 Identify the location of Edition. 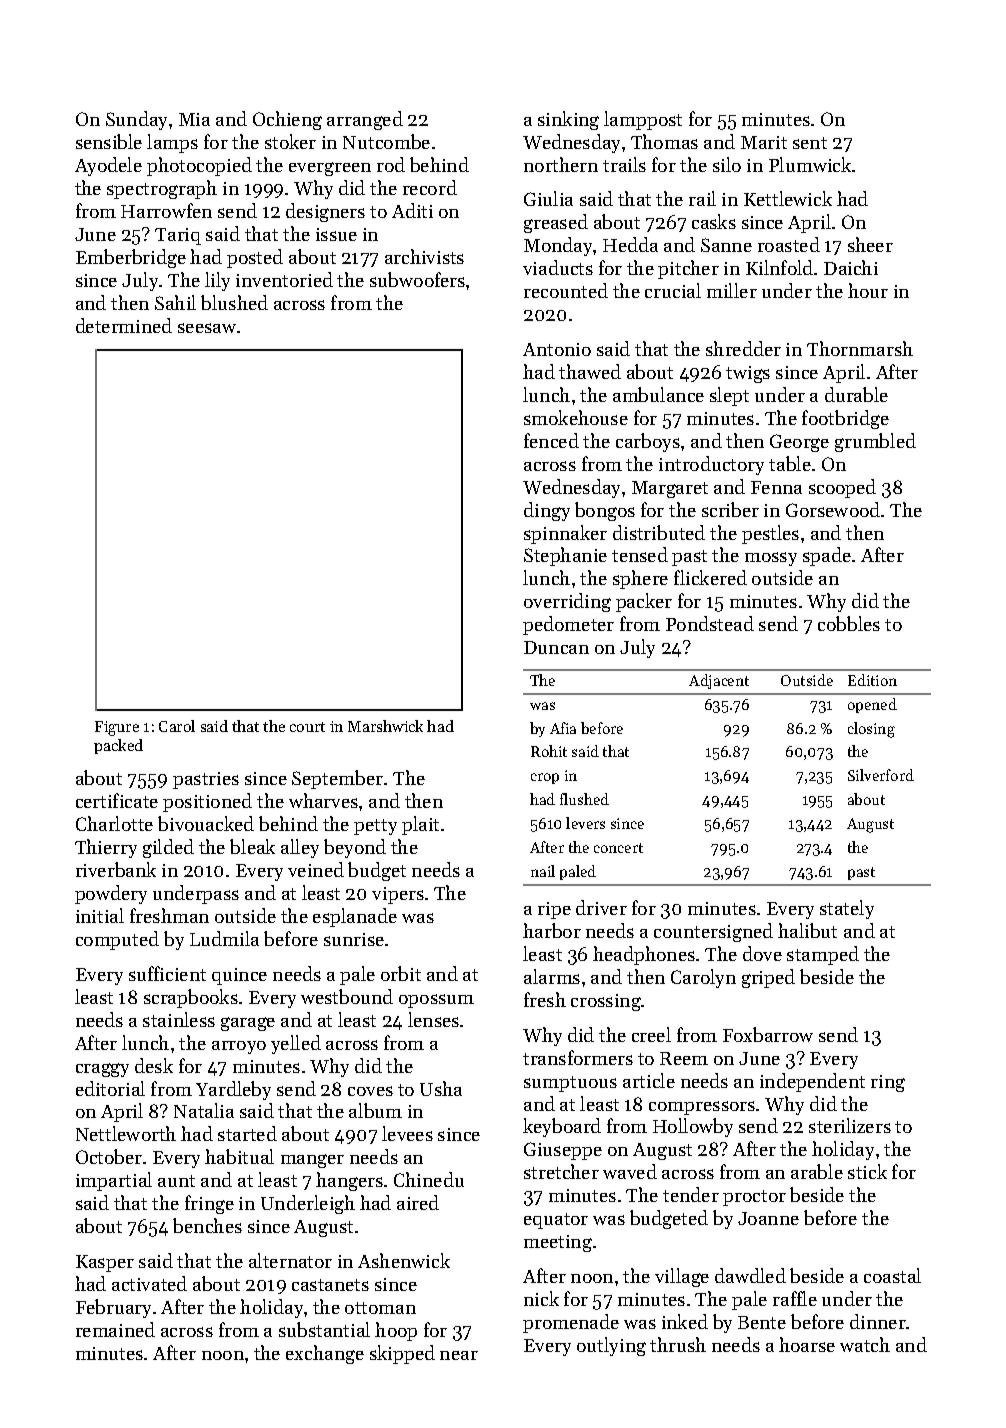
(872, 680).
